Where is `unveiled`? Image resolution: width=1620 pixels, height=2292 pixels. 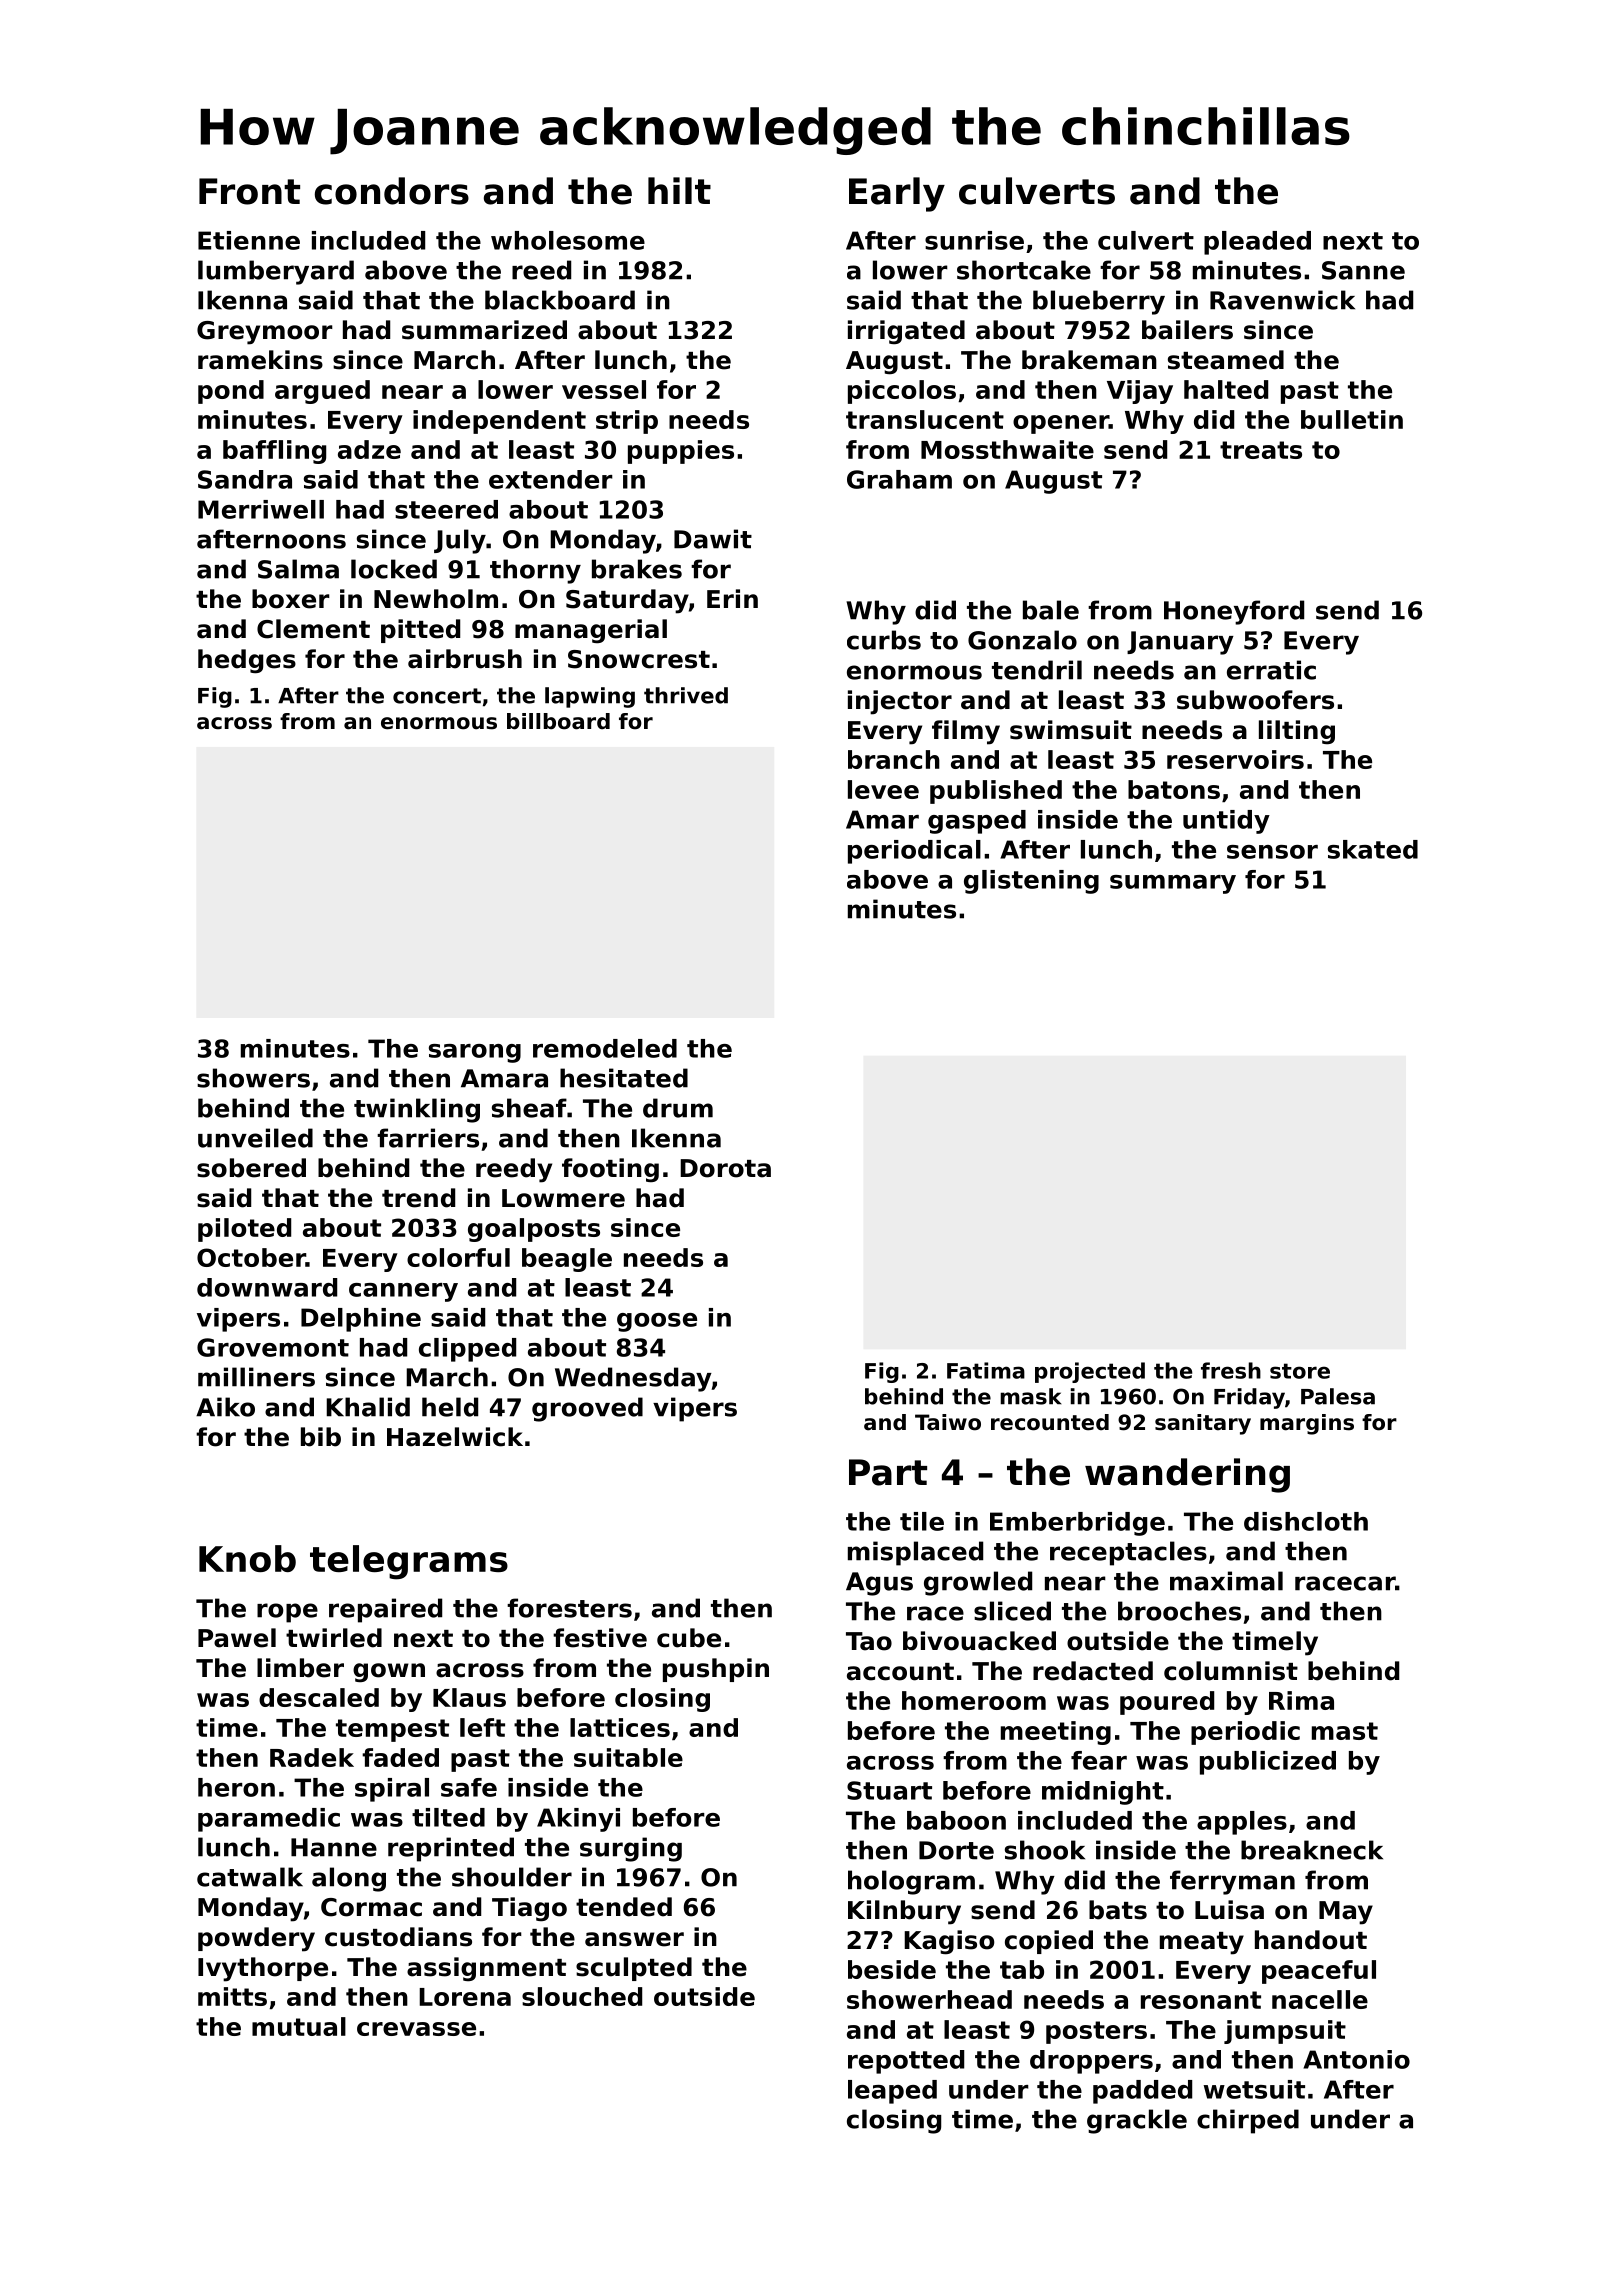
unveiled is located at coordinates (255, 1138).
